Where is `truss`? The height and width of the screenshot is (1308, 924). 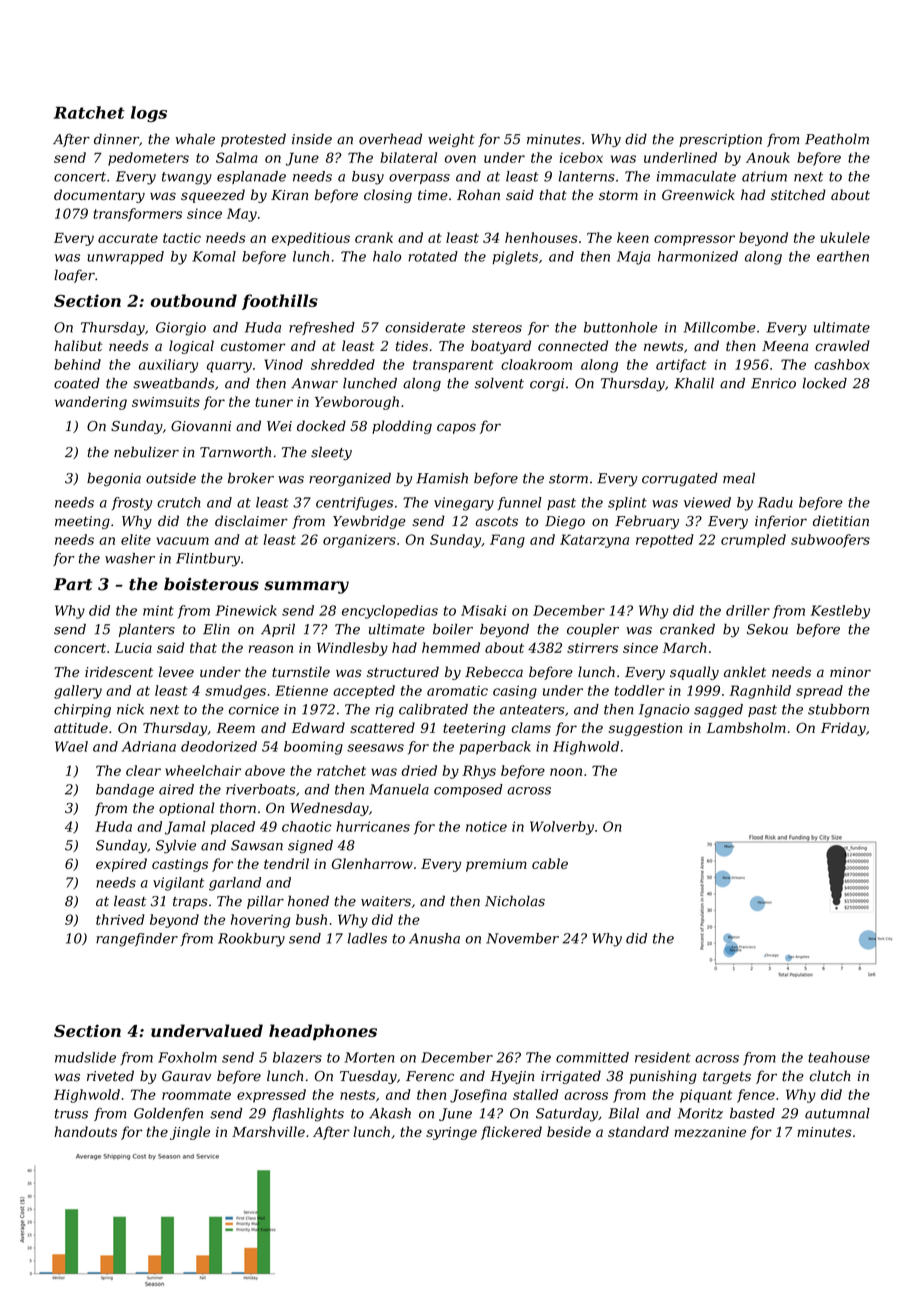
truss is located at coordinates (71, 1114).
